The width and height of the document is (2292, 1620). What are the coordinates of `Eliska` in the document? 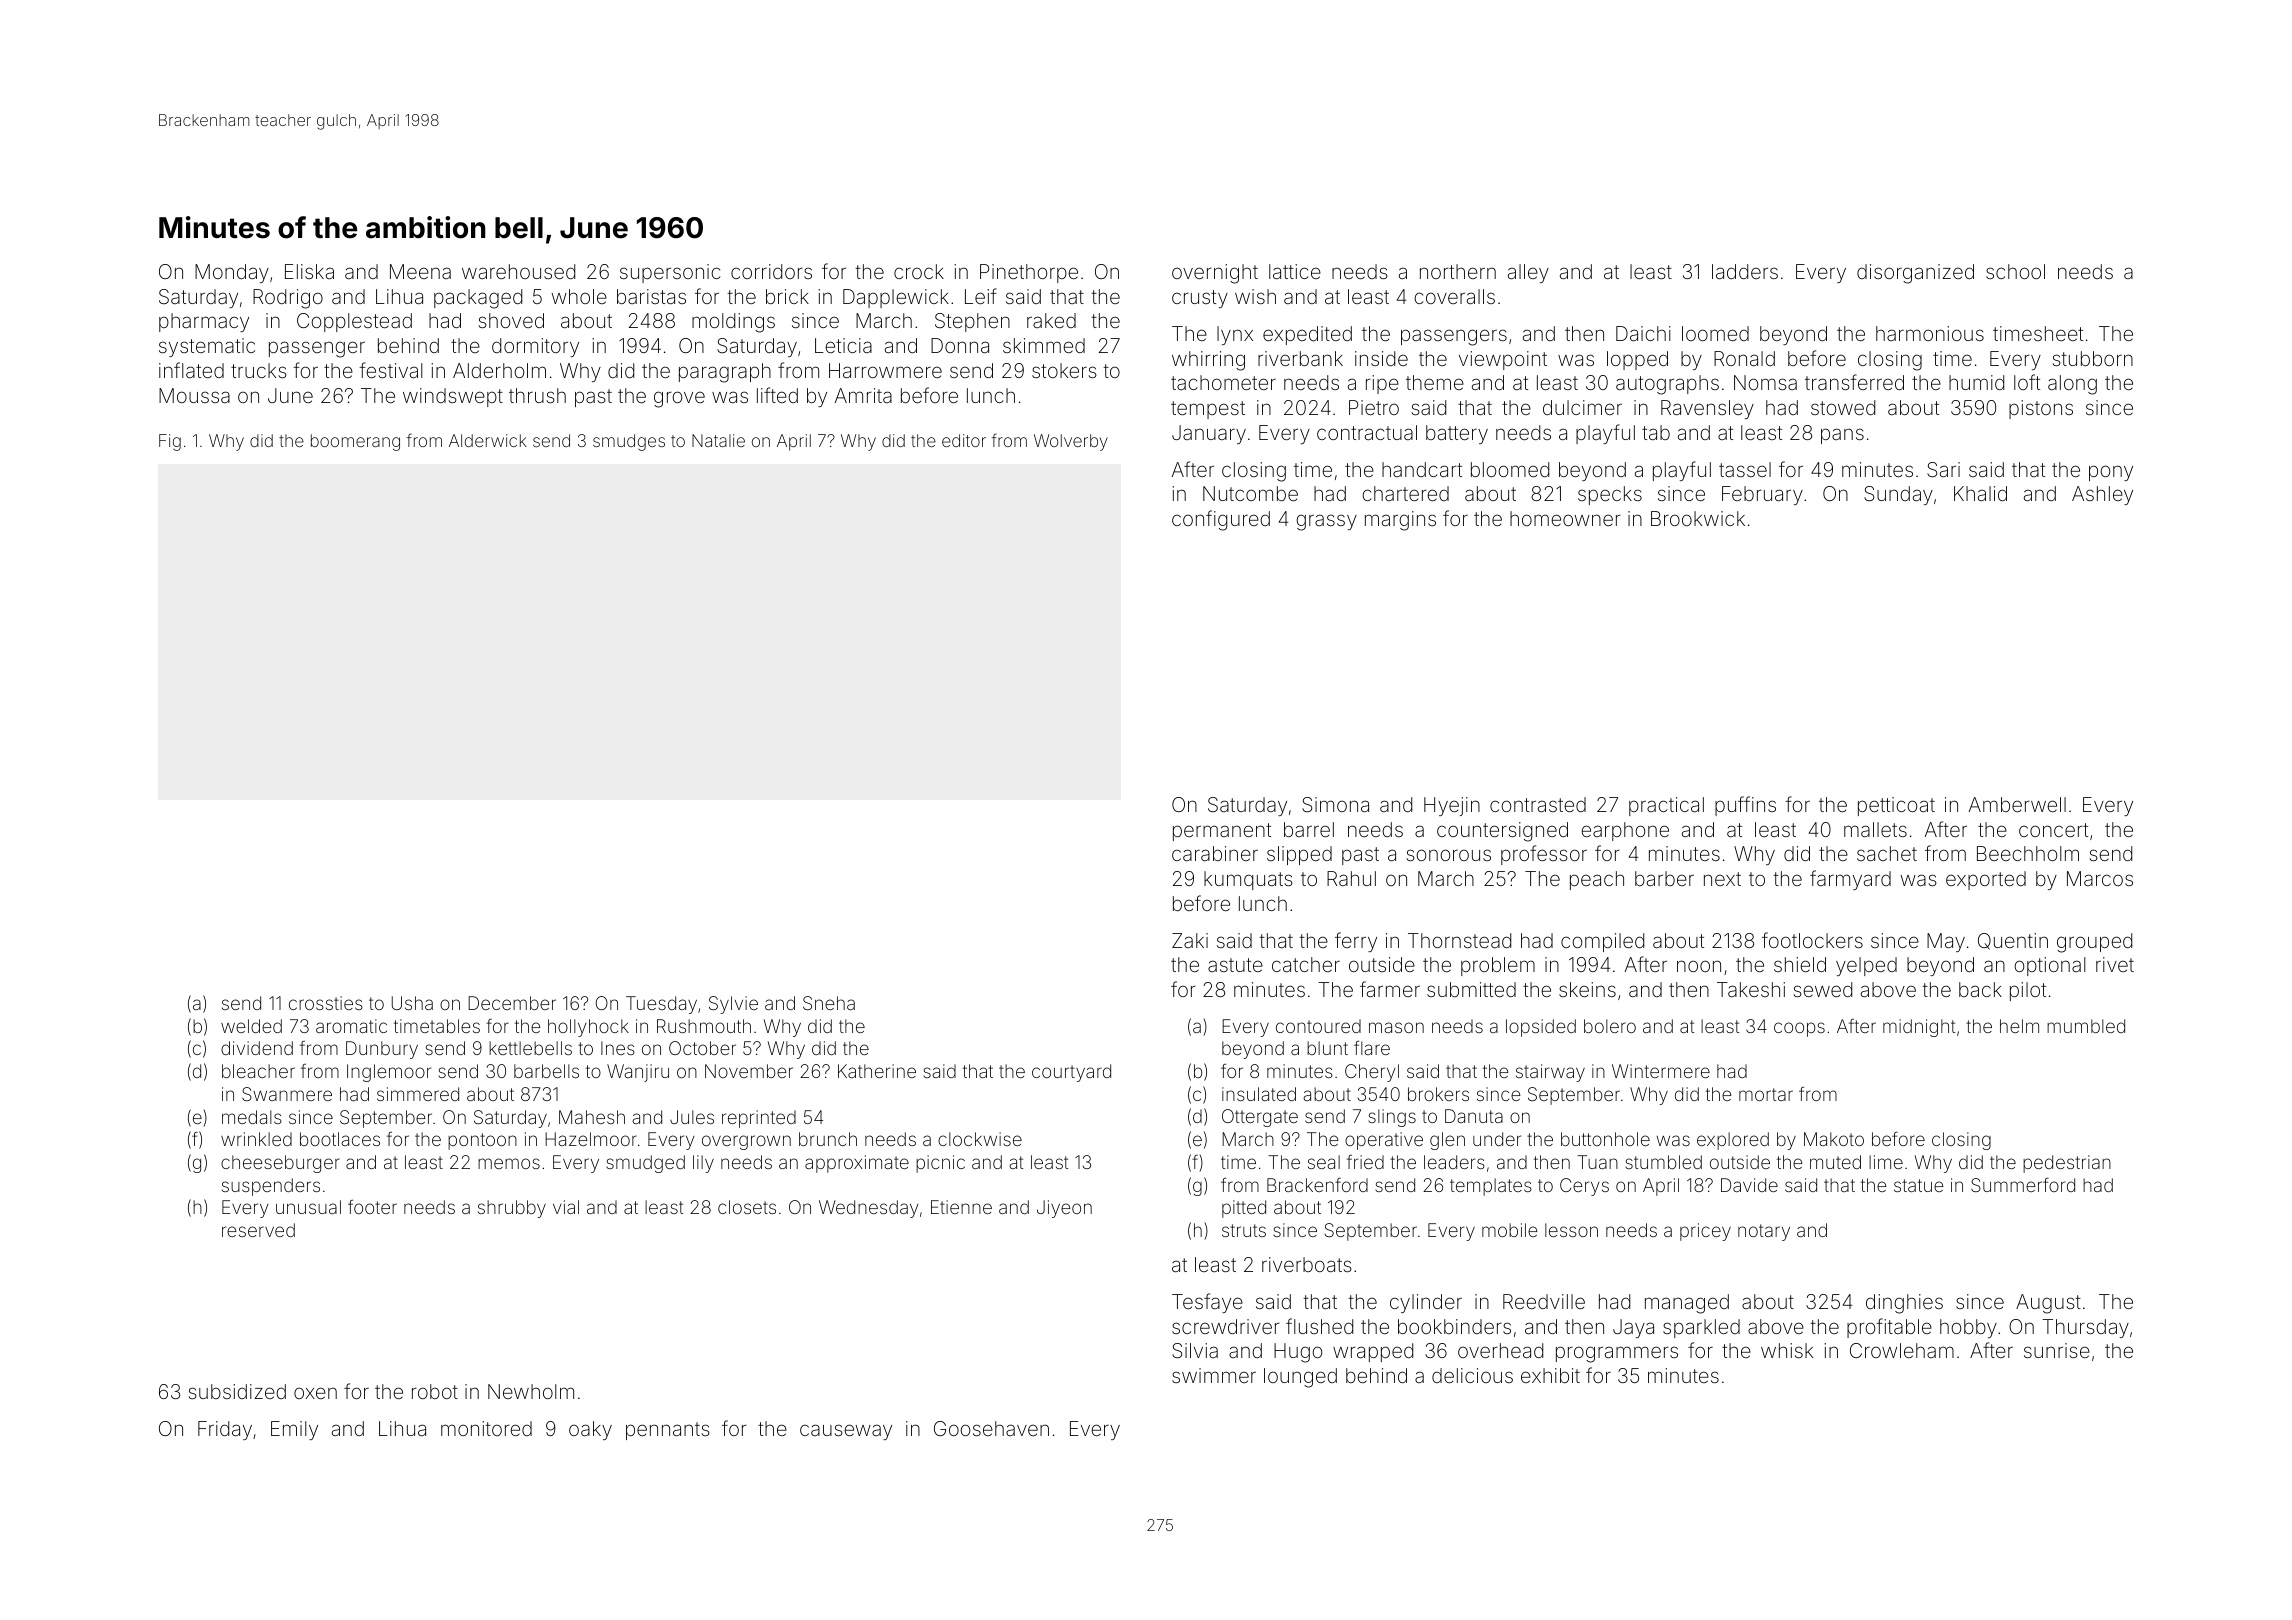 It's located at (309, 271).
